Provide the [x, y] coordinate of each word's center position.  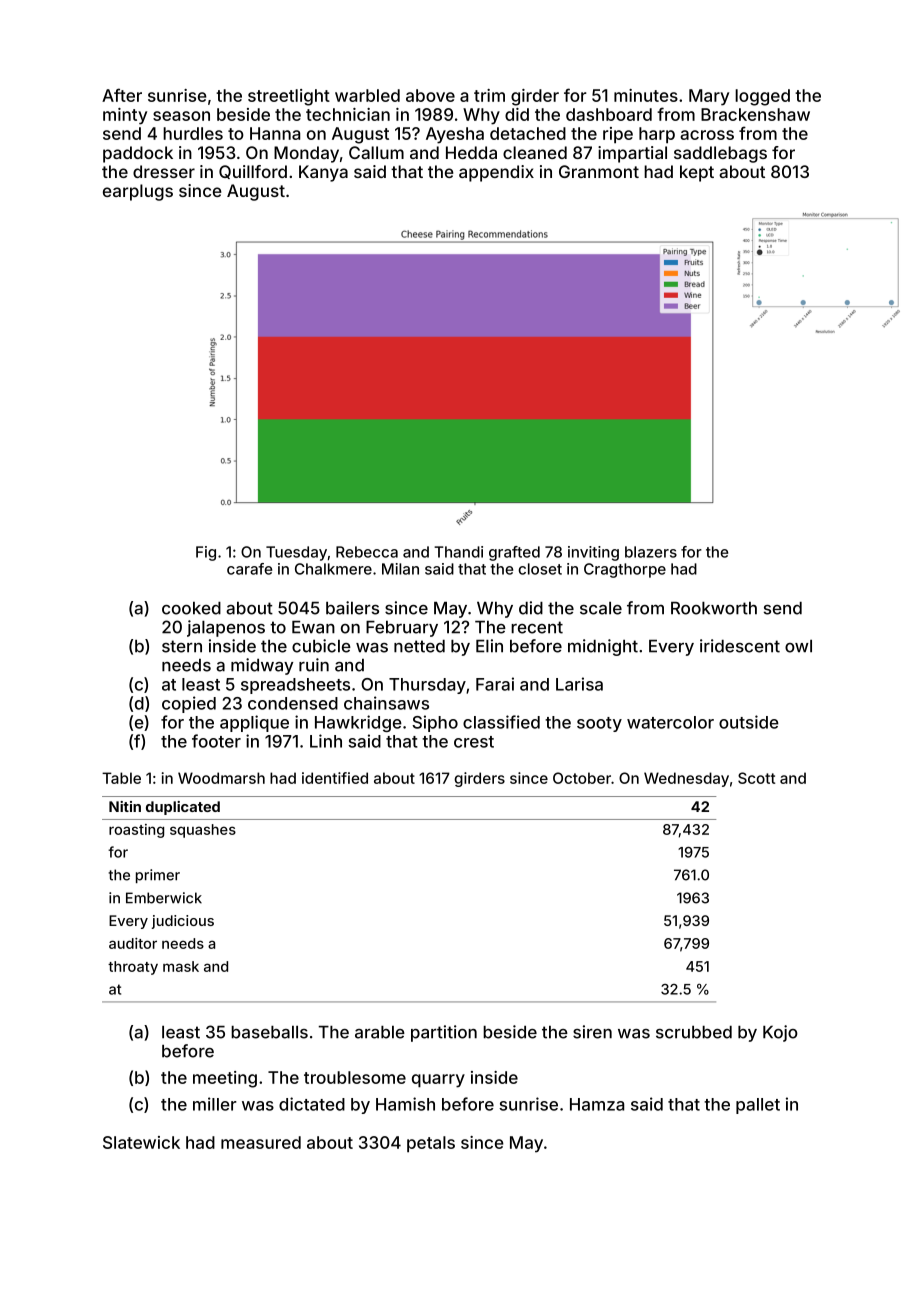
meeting [225, 1079]
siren [592, 1032]
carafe [249, 569]
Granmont [599, 171]
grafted [514, 553]
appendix [496, 173]
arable [380, 1032]
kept [697, 173]
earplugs [138, 192]
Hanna [275, 133]
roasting [136, 831]
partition [444, 1033]
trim [489, 95]
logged [762, 97]
